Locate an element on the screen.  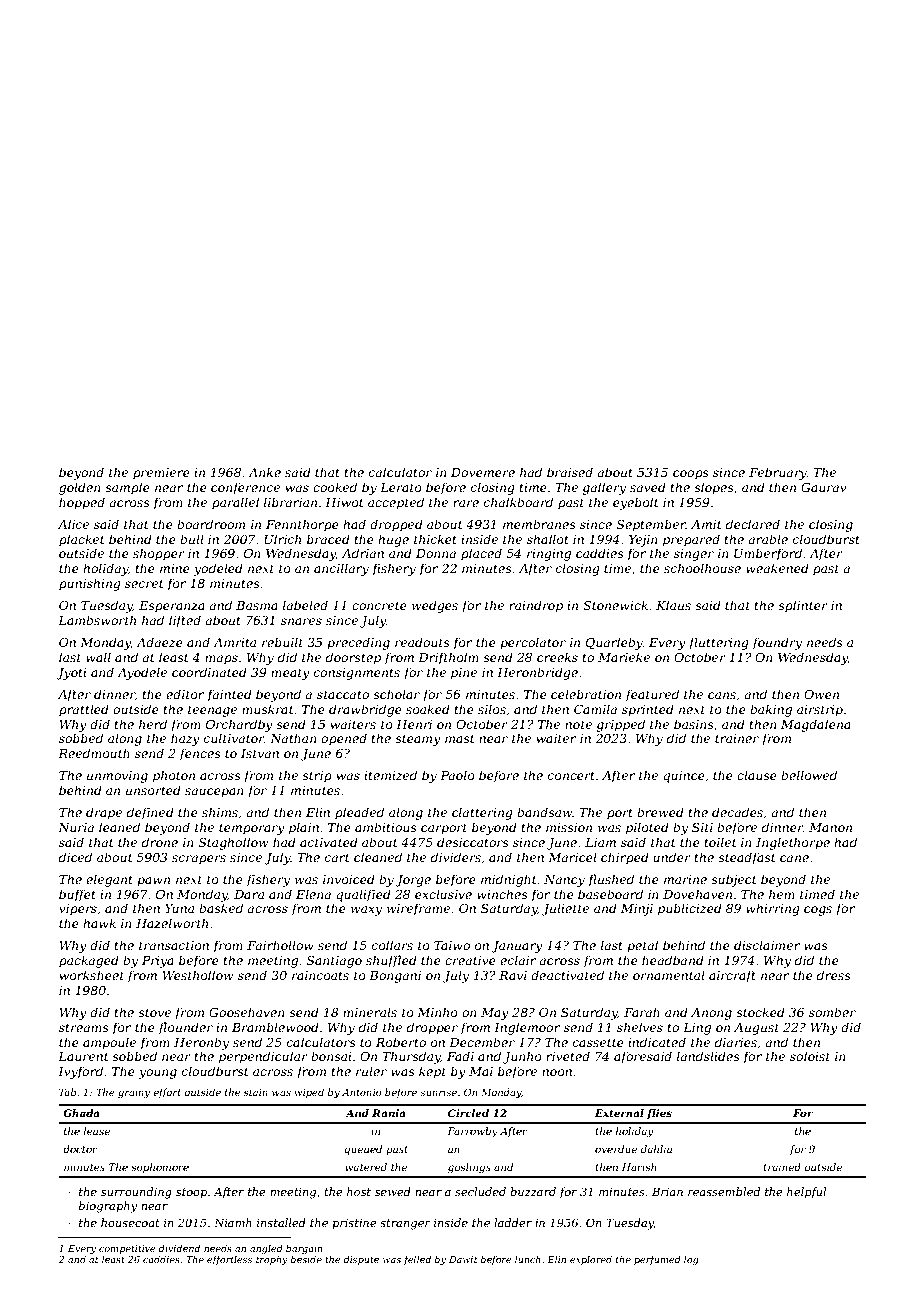
log is located at coordinates (691, 1260).
